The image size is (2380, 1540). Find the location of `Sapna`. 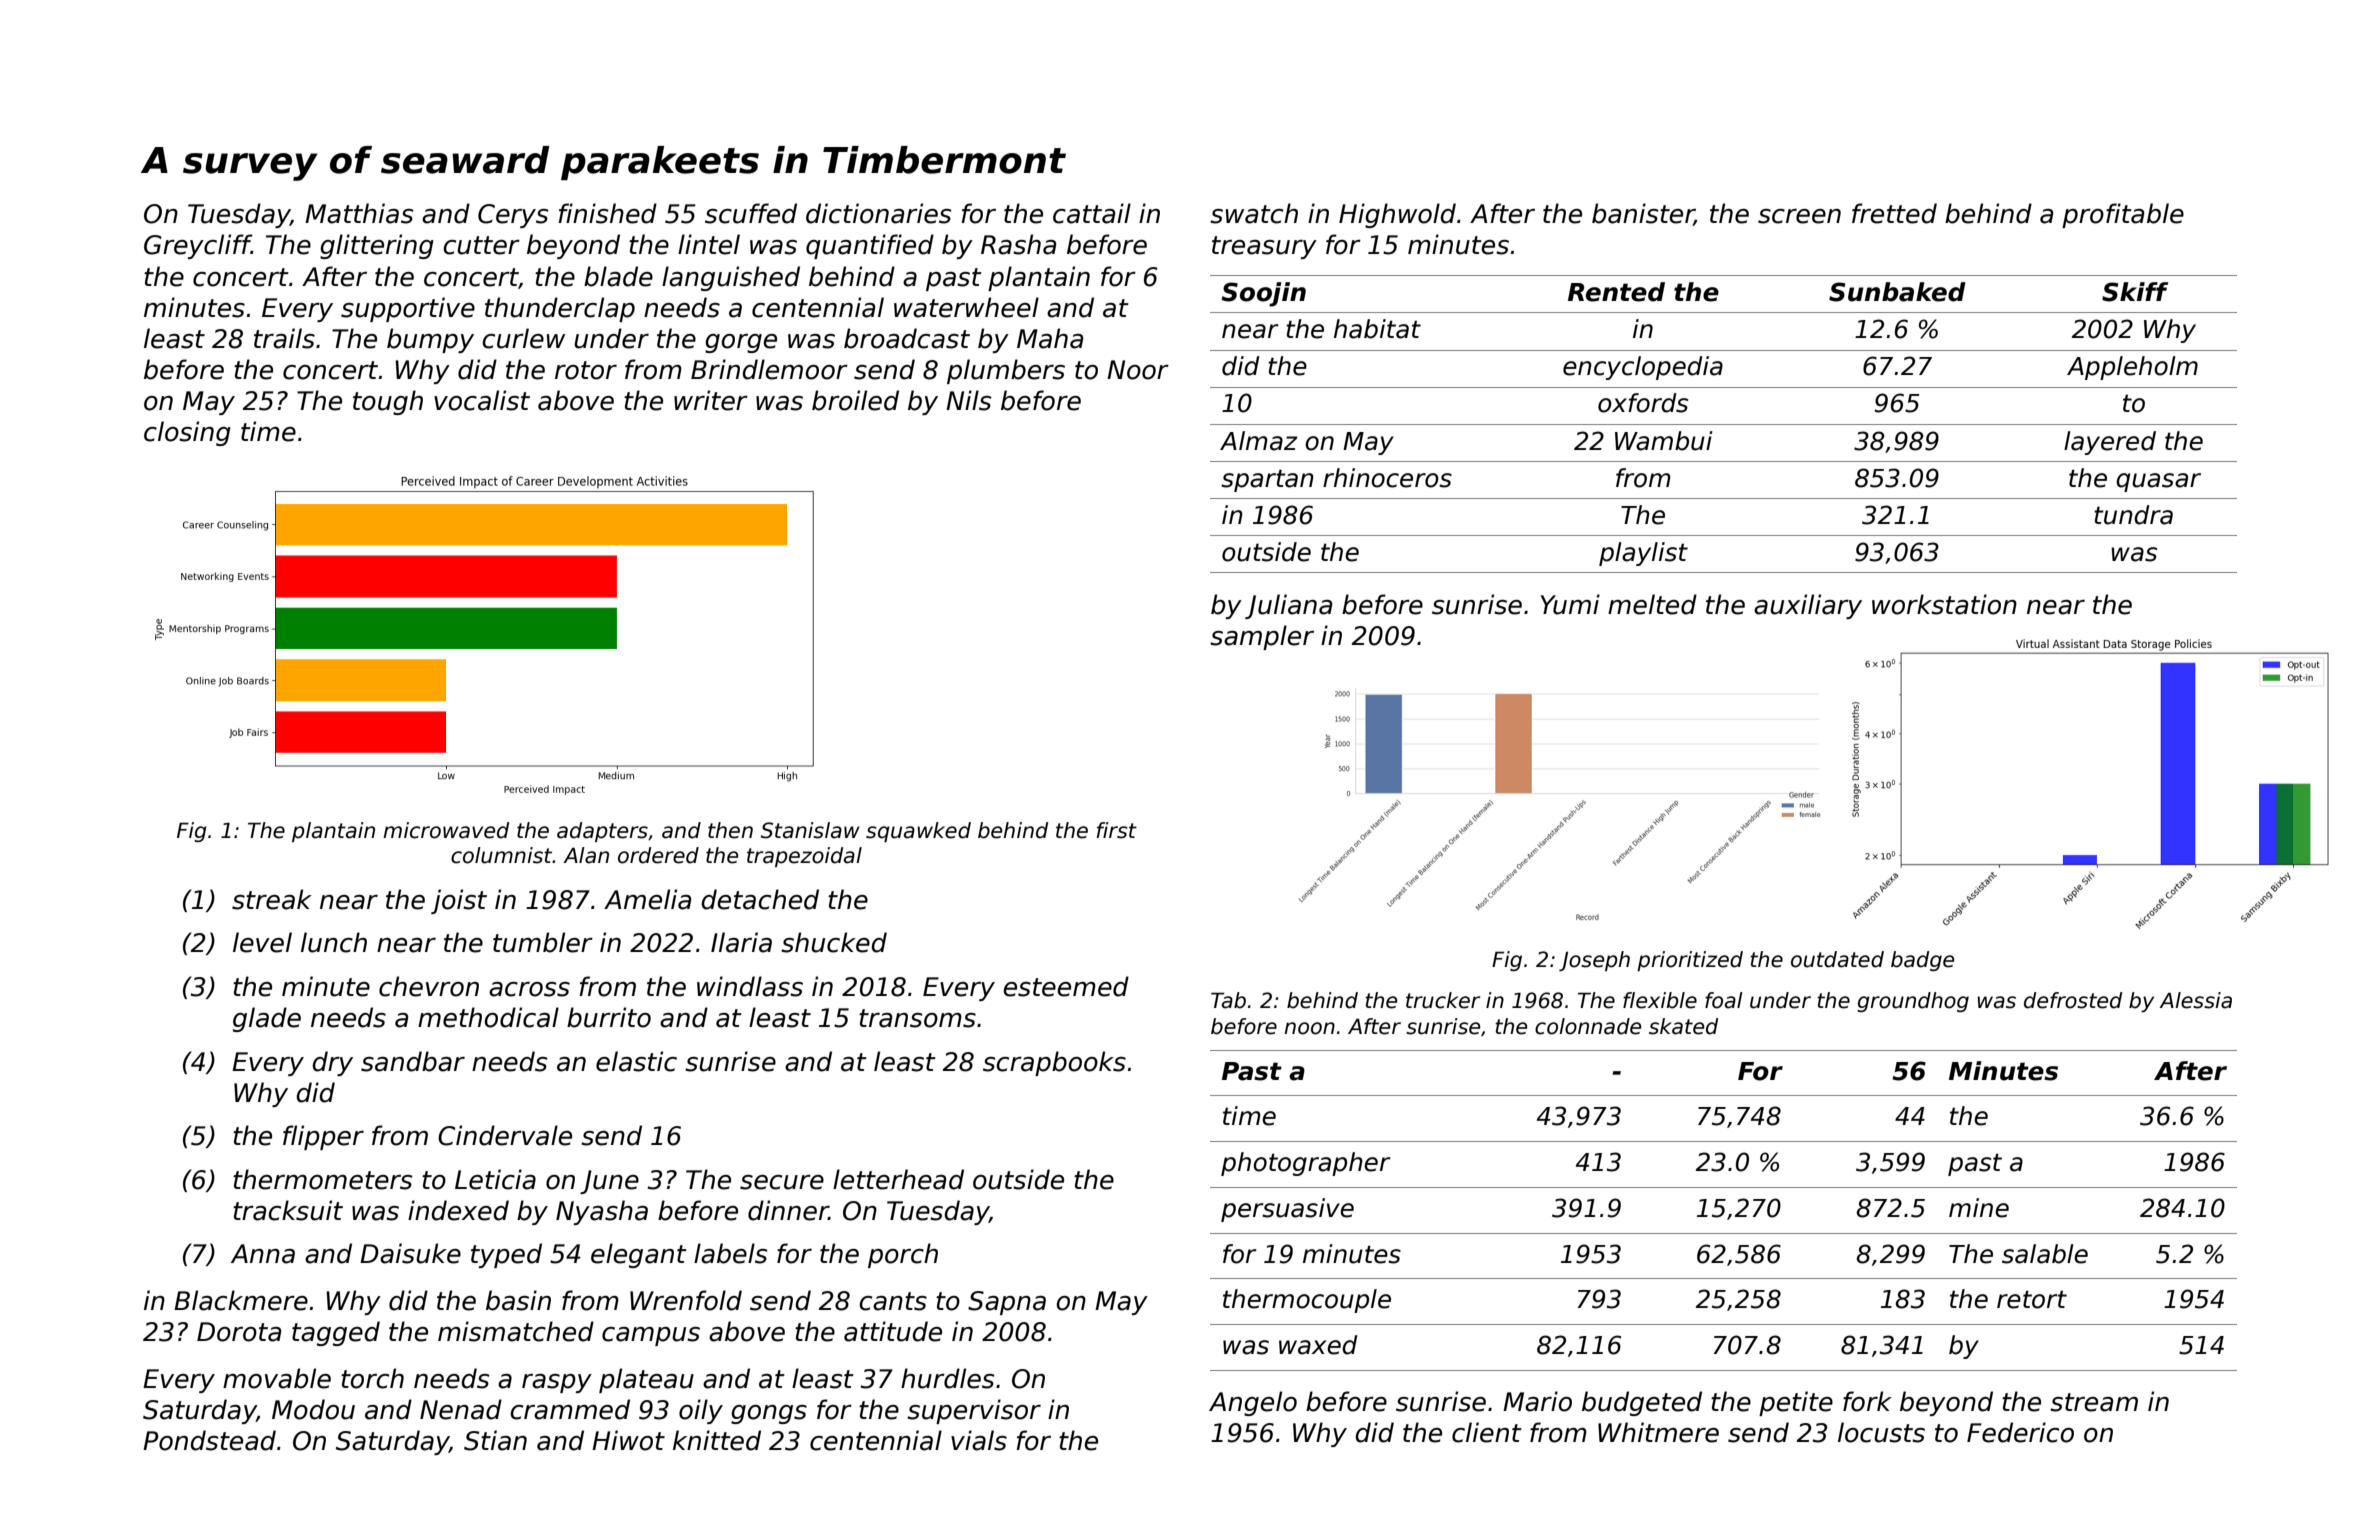

Sapna is located at coordinates (1007, 1303).
